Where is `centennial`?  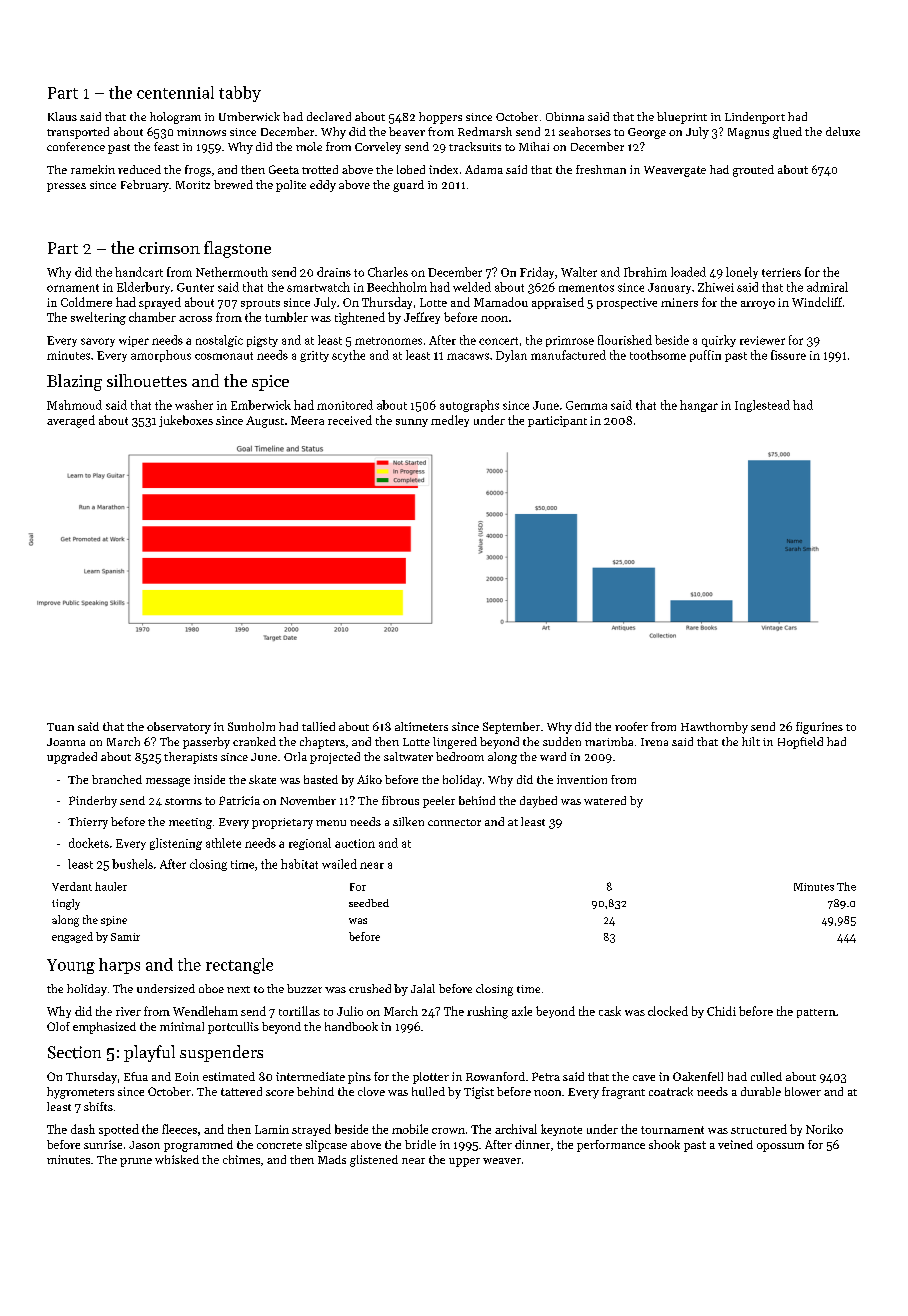
centennial is located at coordinates (175, 92).
